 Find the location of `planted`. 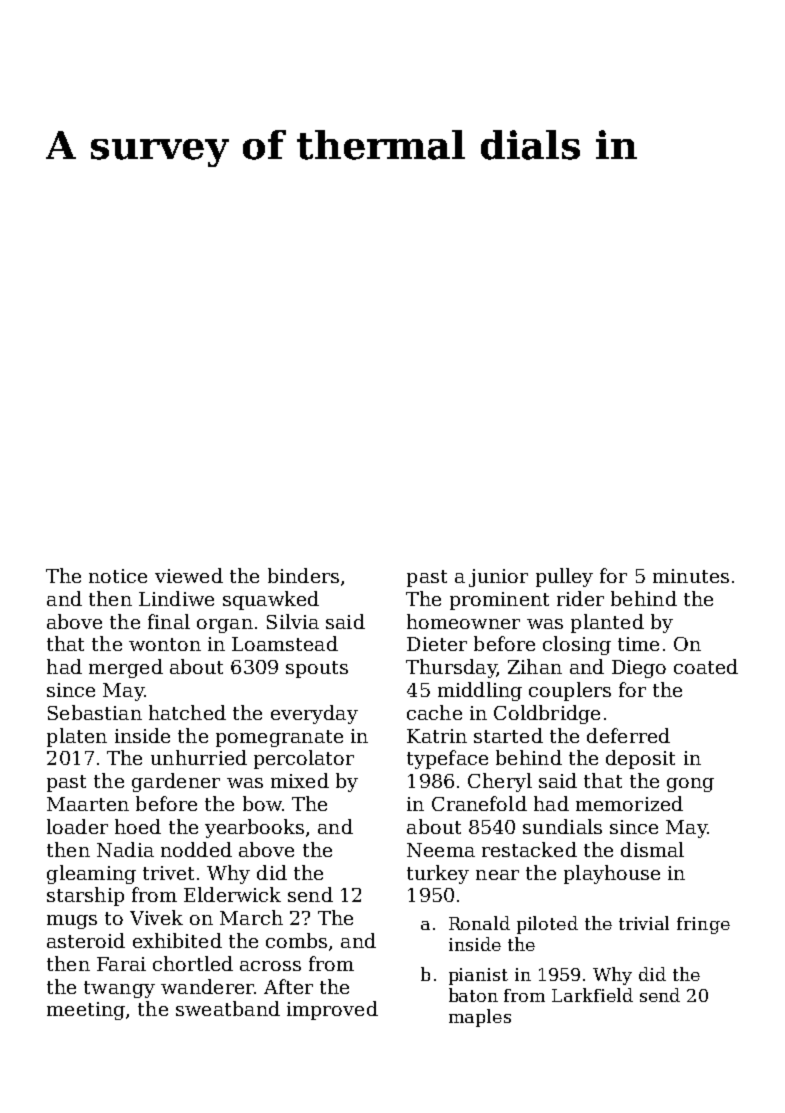

planted is located at coordinates (607, 623).
